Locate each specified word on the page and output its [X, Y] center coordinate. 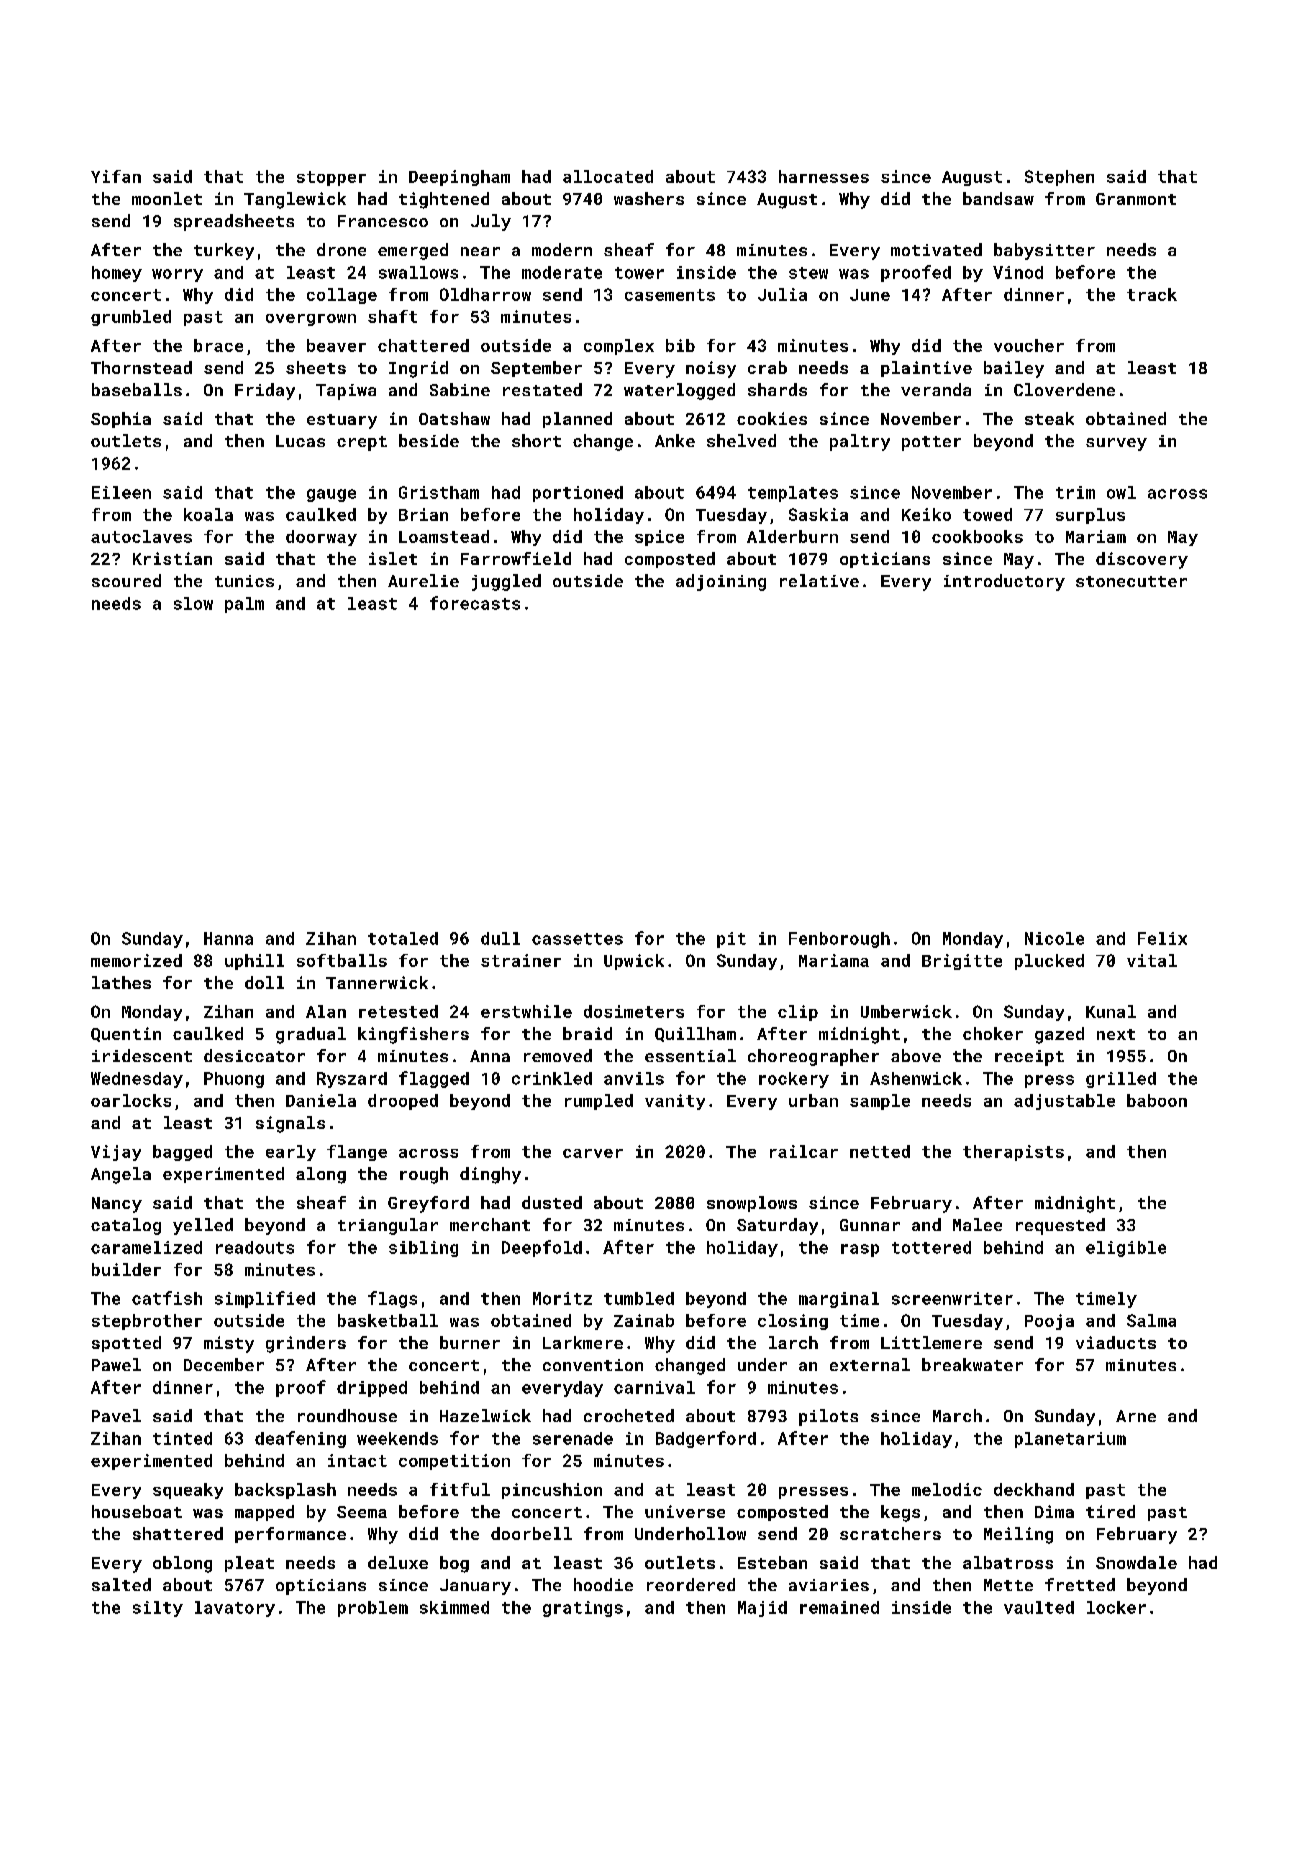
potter [931, 443]
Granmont [1136, 199]
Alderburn [792, 536]
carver [593, 1153]
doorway [321, 538]
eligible [1126, 1249]
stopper [331, 178]
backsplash [285, 1491]
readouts [255, 1247]
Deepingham [459, 178]
